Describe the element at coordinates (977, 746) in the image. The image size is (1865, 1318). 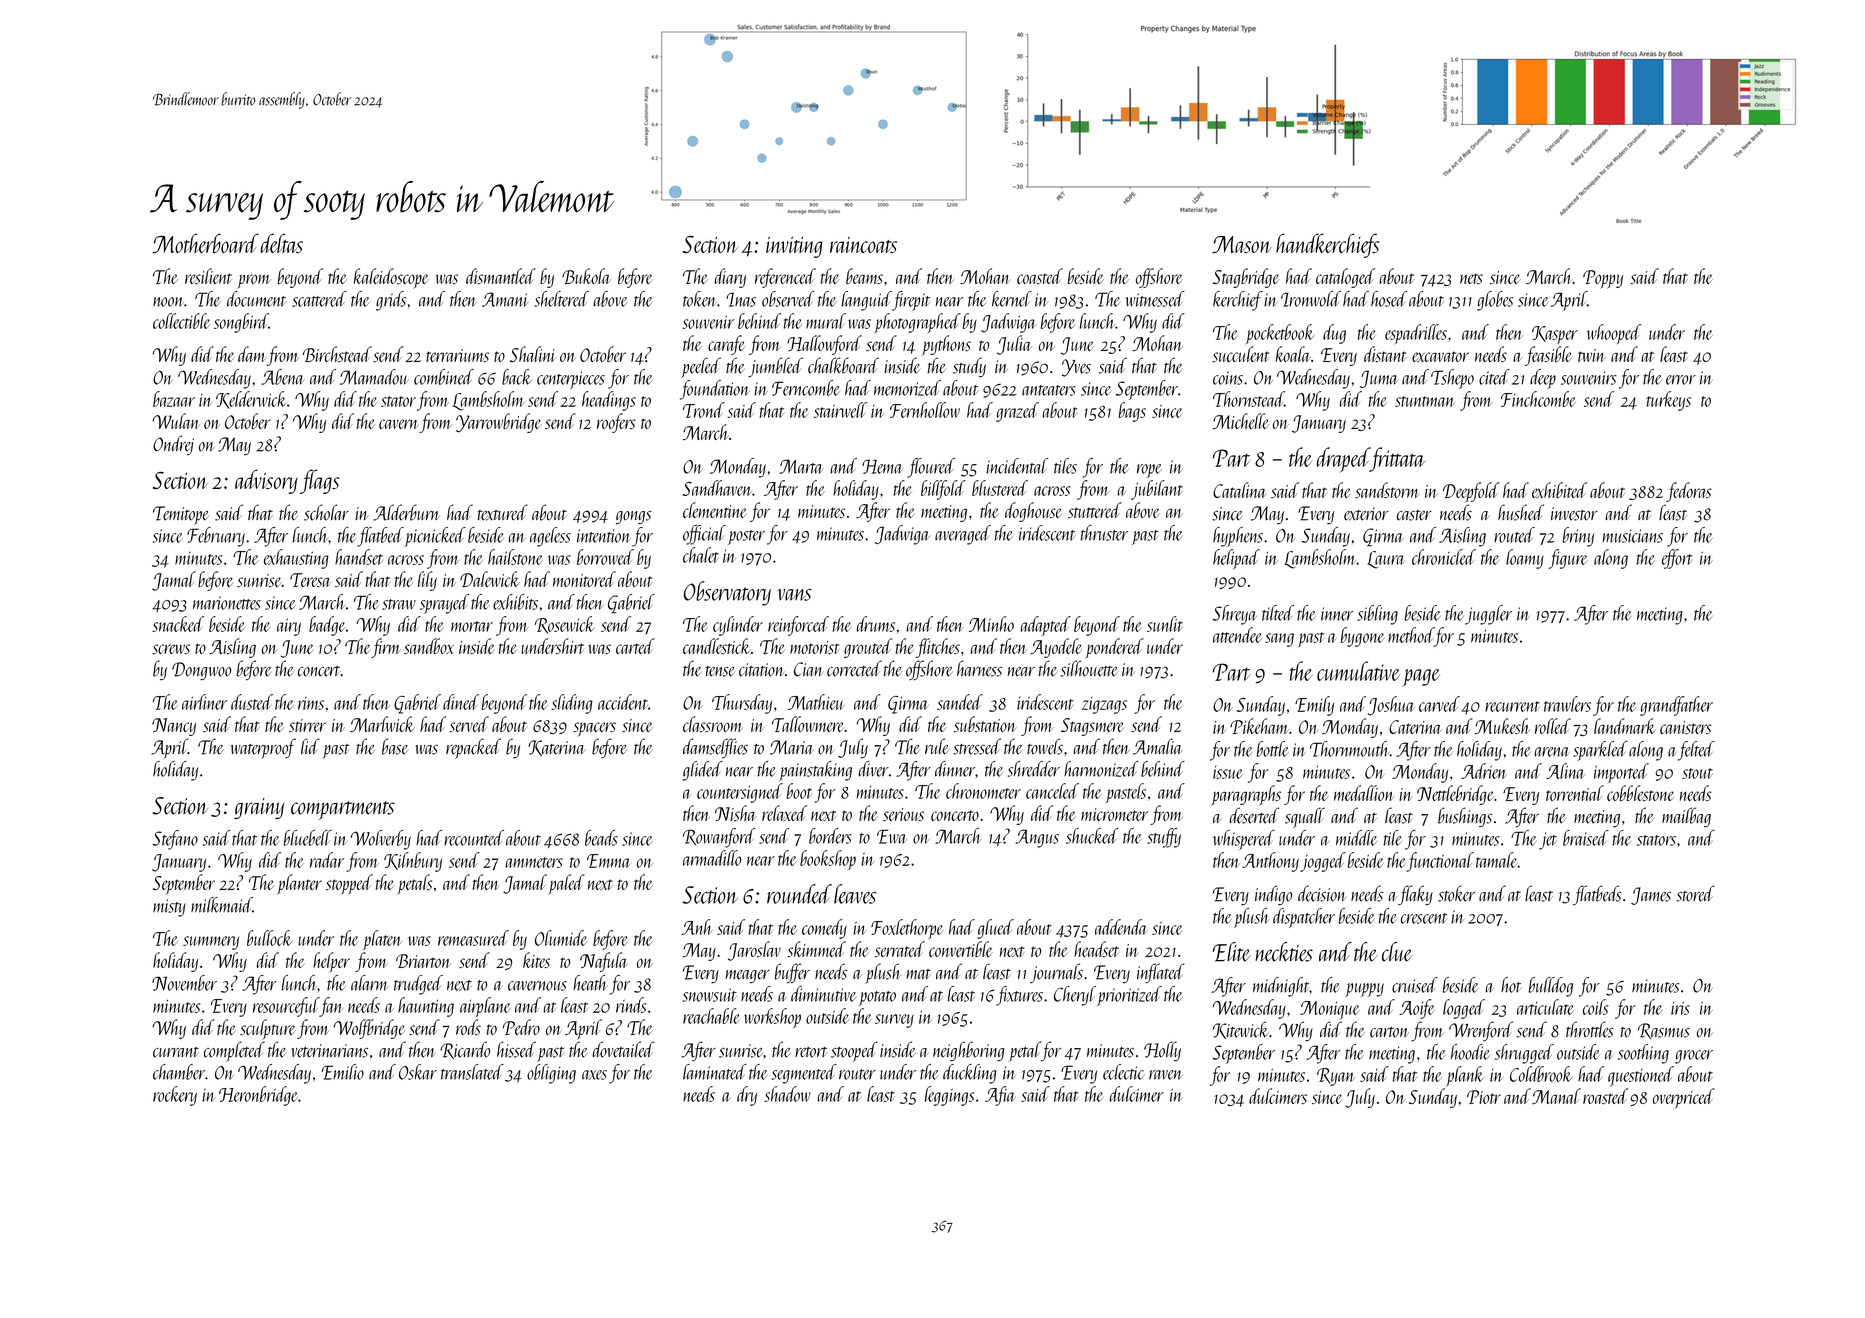
I see `stressed` at that location.
